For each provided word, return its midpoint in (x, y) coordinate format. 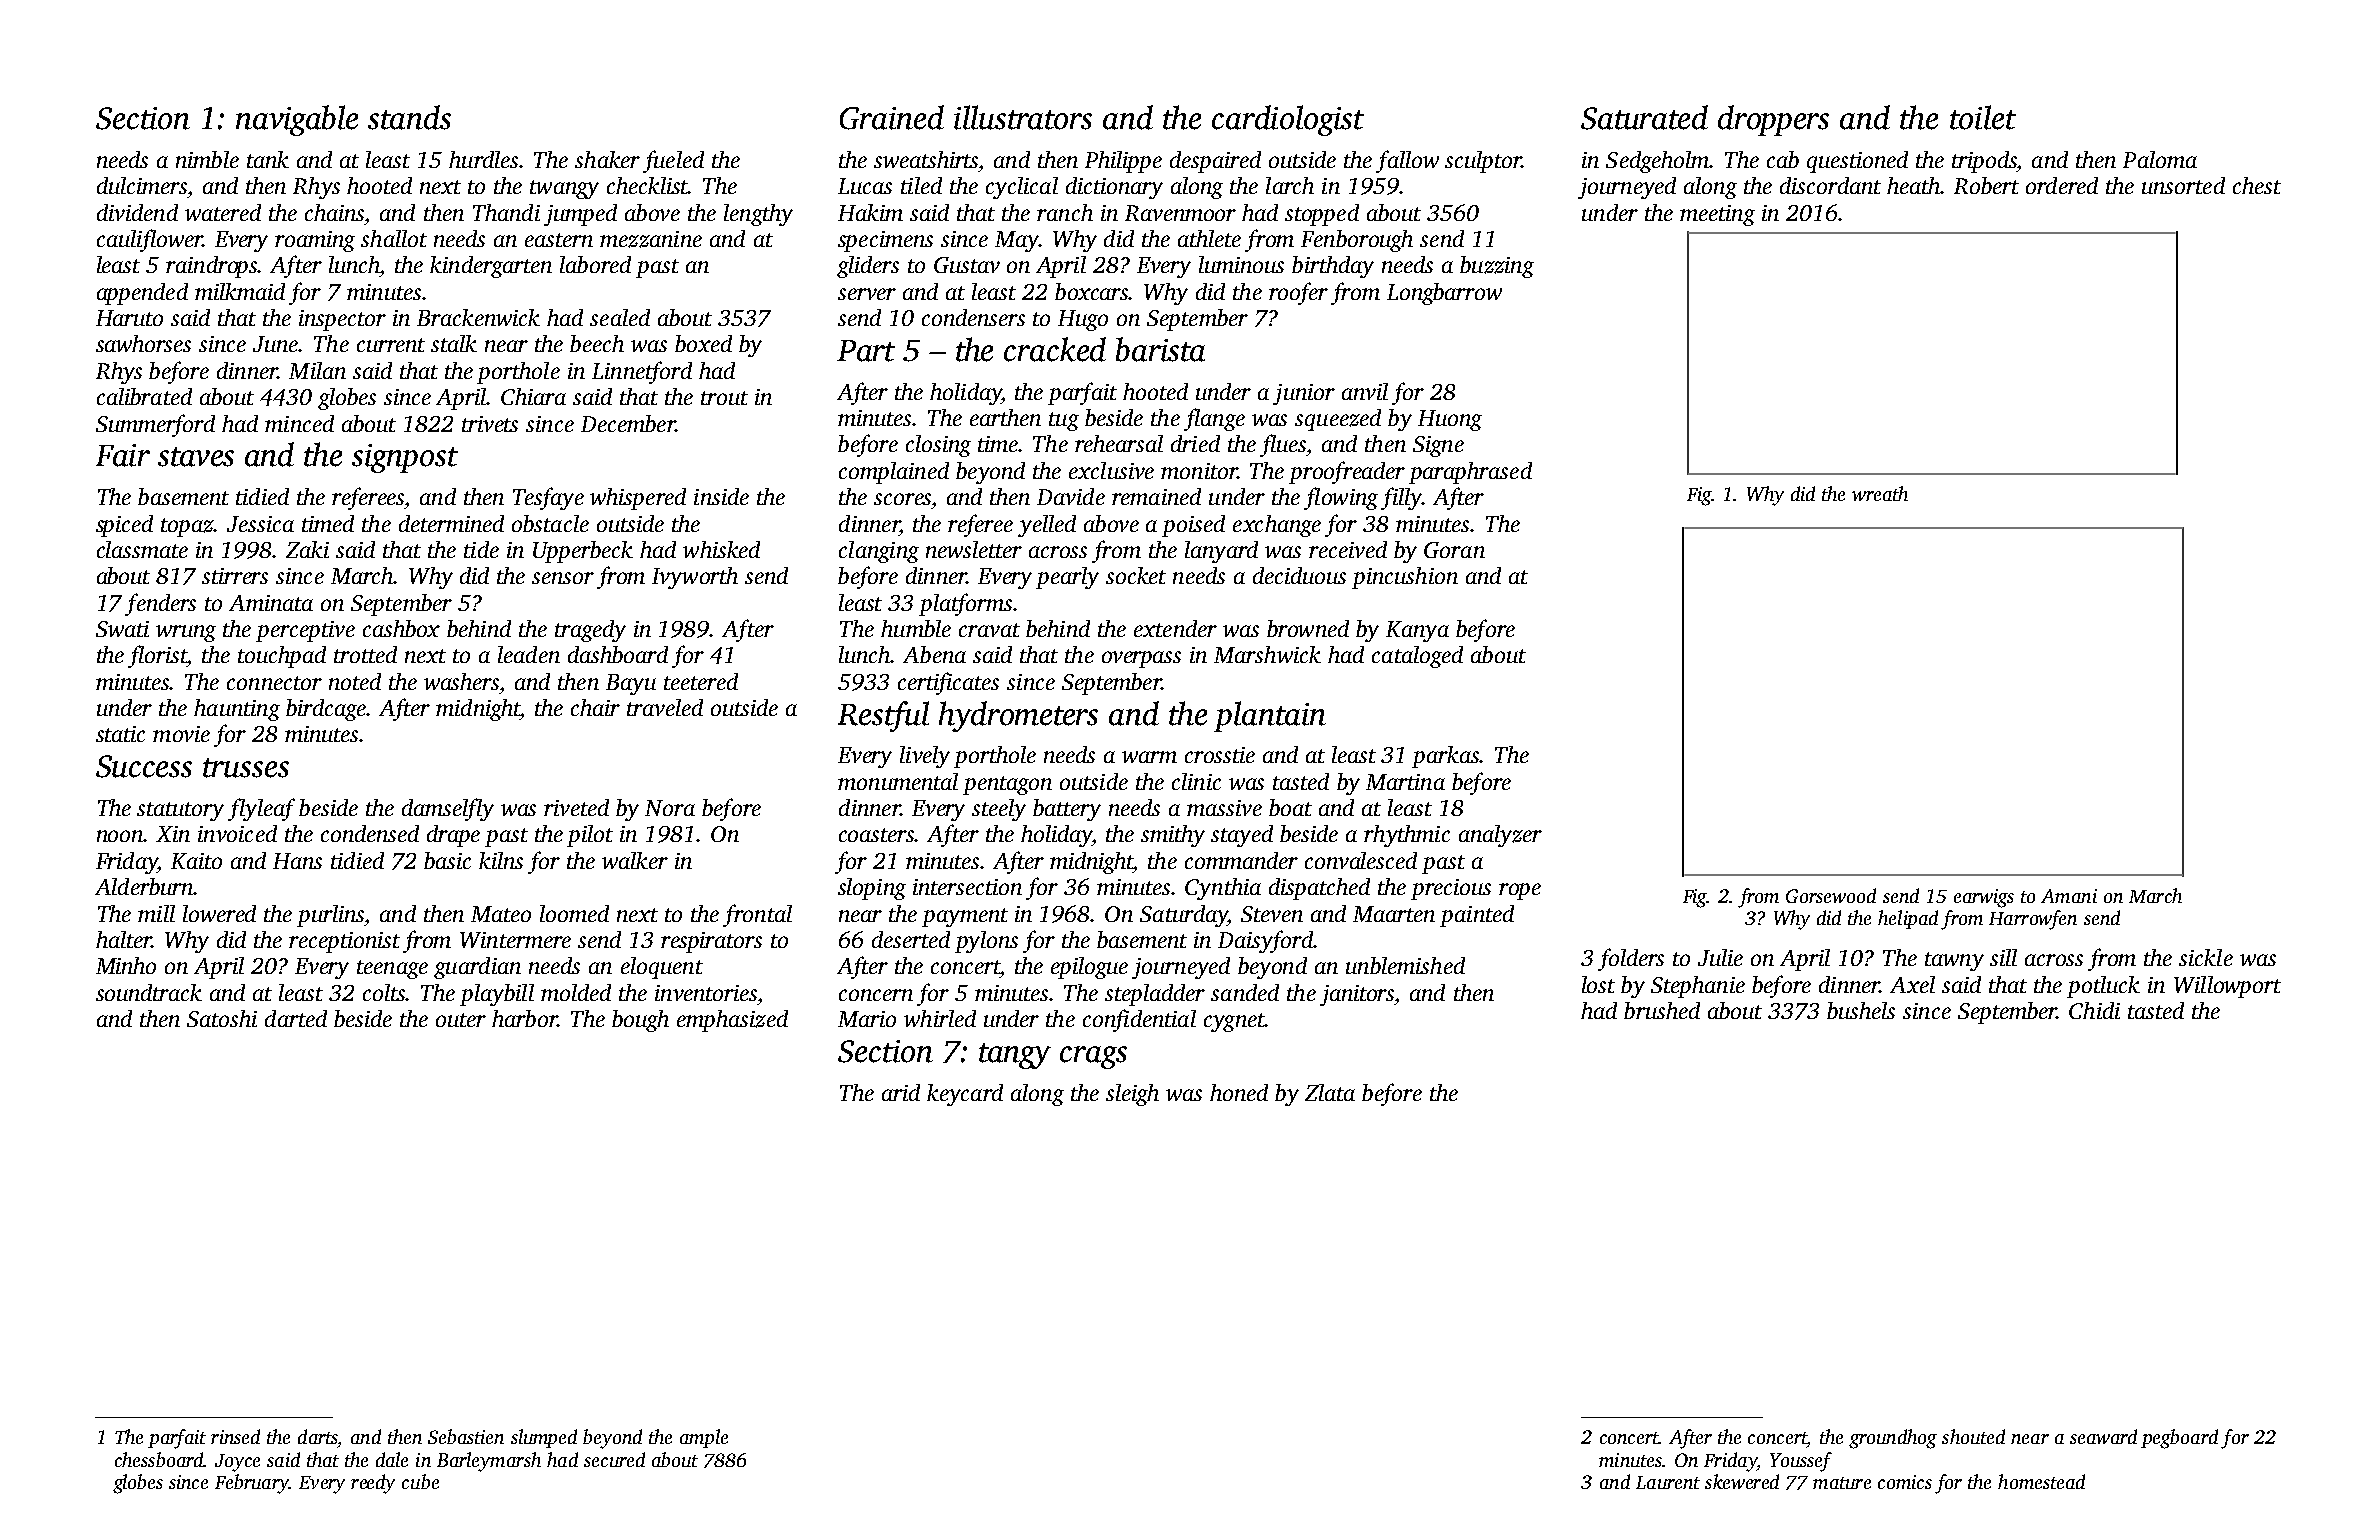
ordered (2062, 185)
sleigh (1132, 1095)
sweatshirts (926, 159)
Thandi (506, 212)
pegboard (2179, 1439)
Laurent (1668, 1482)
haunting (237, 710)
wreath (1880, 493)
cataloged (1417, 657)
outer (461, 1020)
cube (420, 1481)
